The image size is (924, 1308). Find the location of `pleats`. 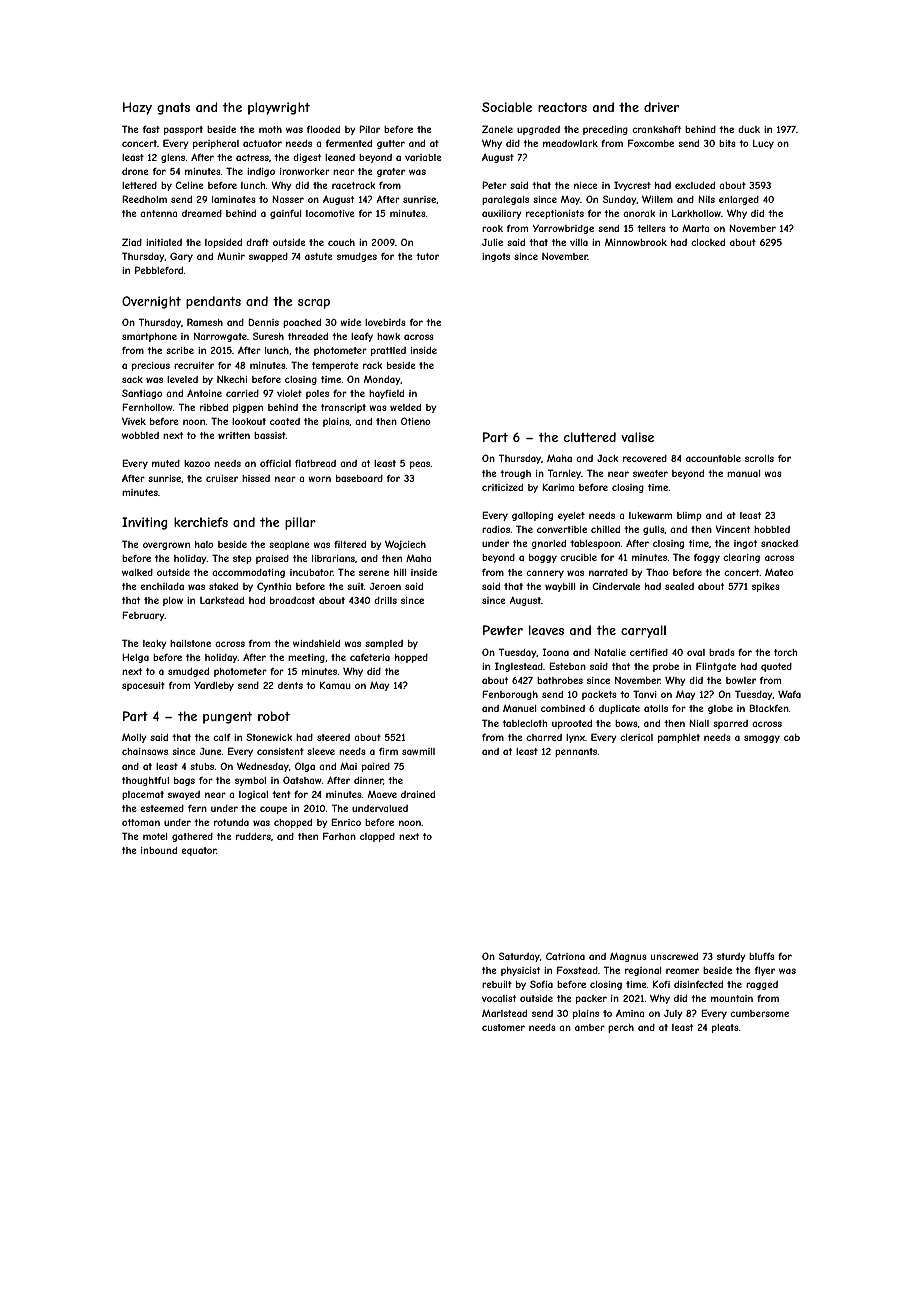

pleats is located at coordinates (725, 1028).
